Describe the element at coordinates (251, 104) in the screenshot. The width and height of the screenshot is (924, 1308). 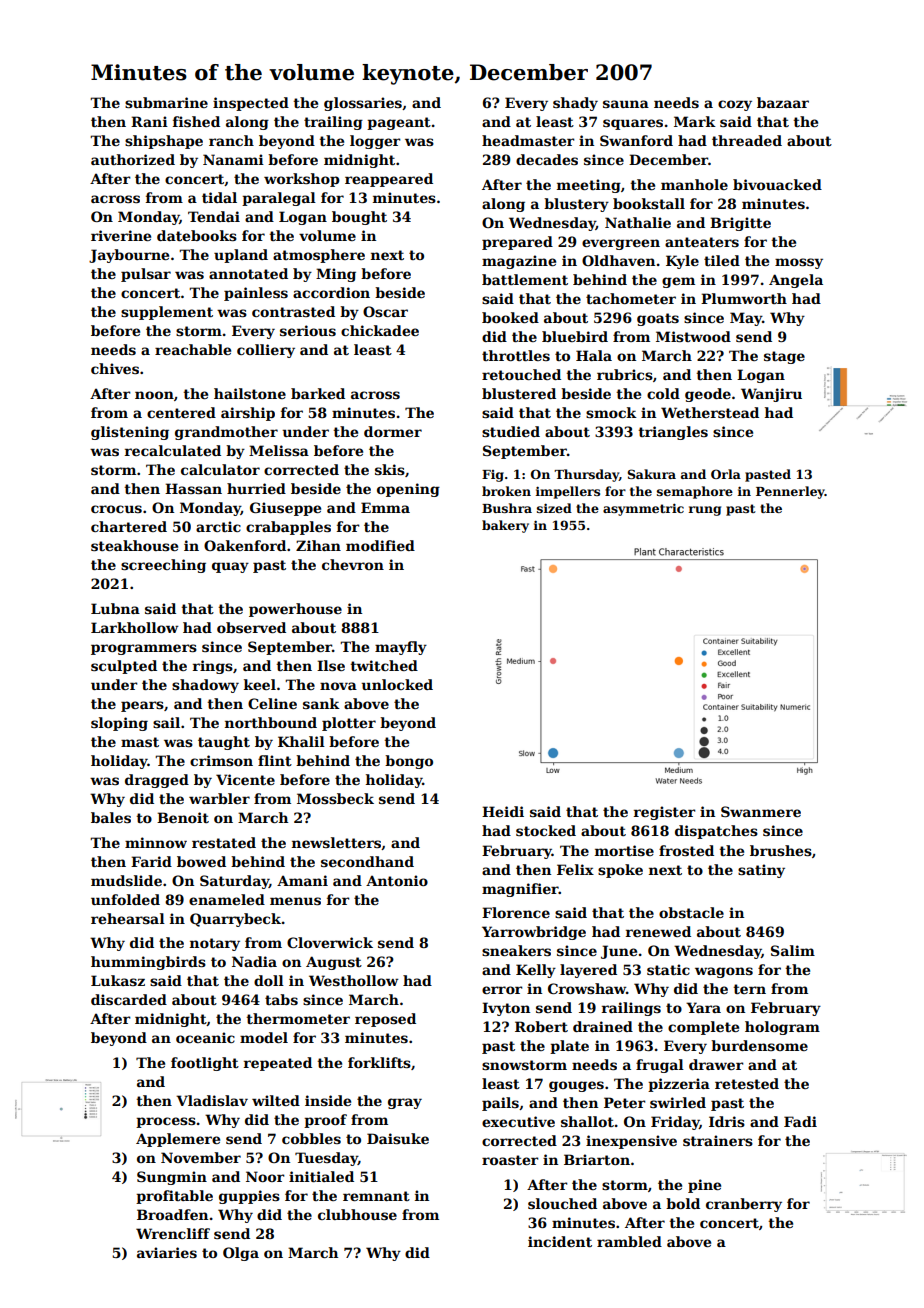
I see `inspected` at that location.
